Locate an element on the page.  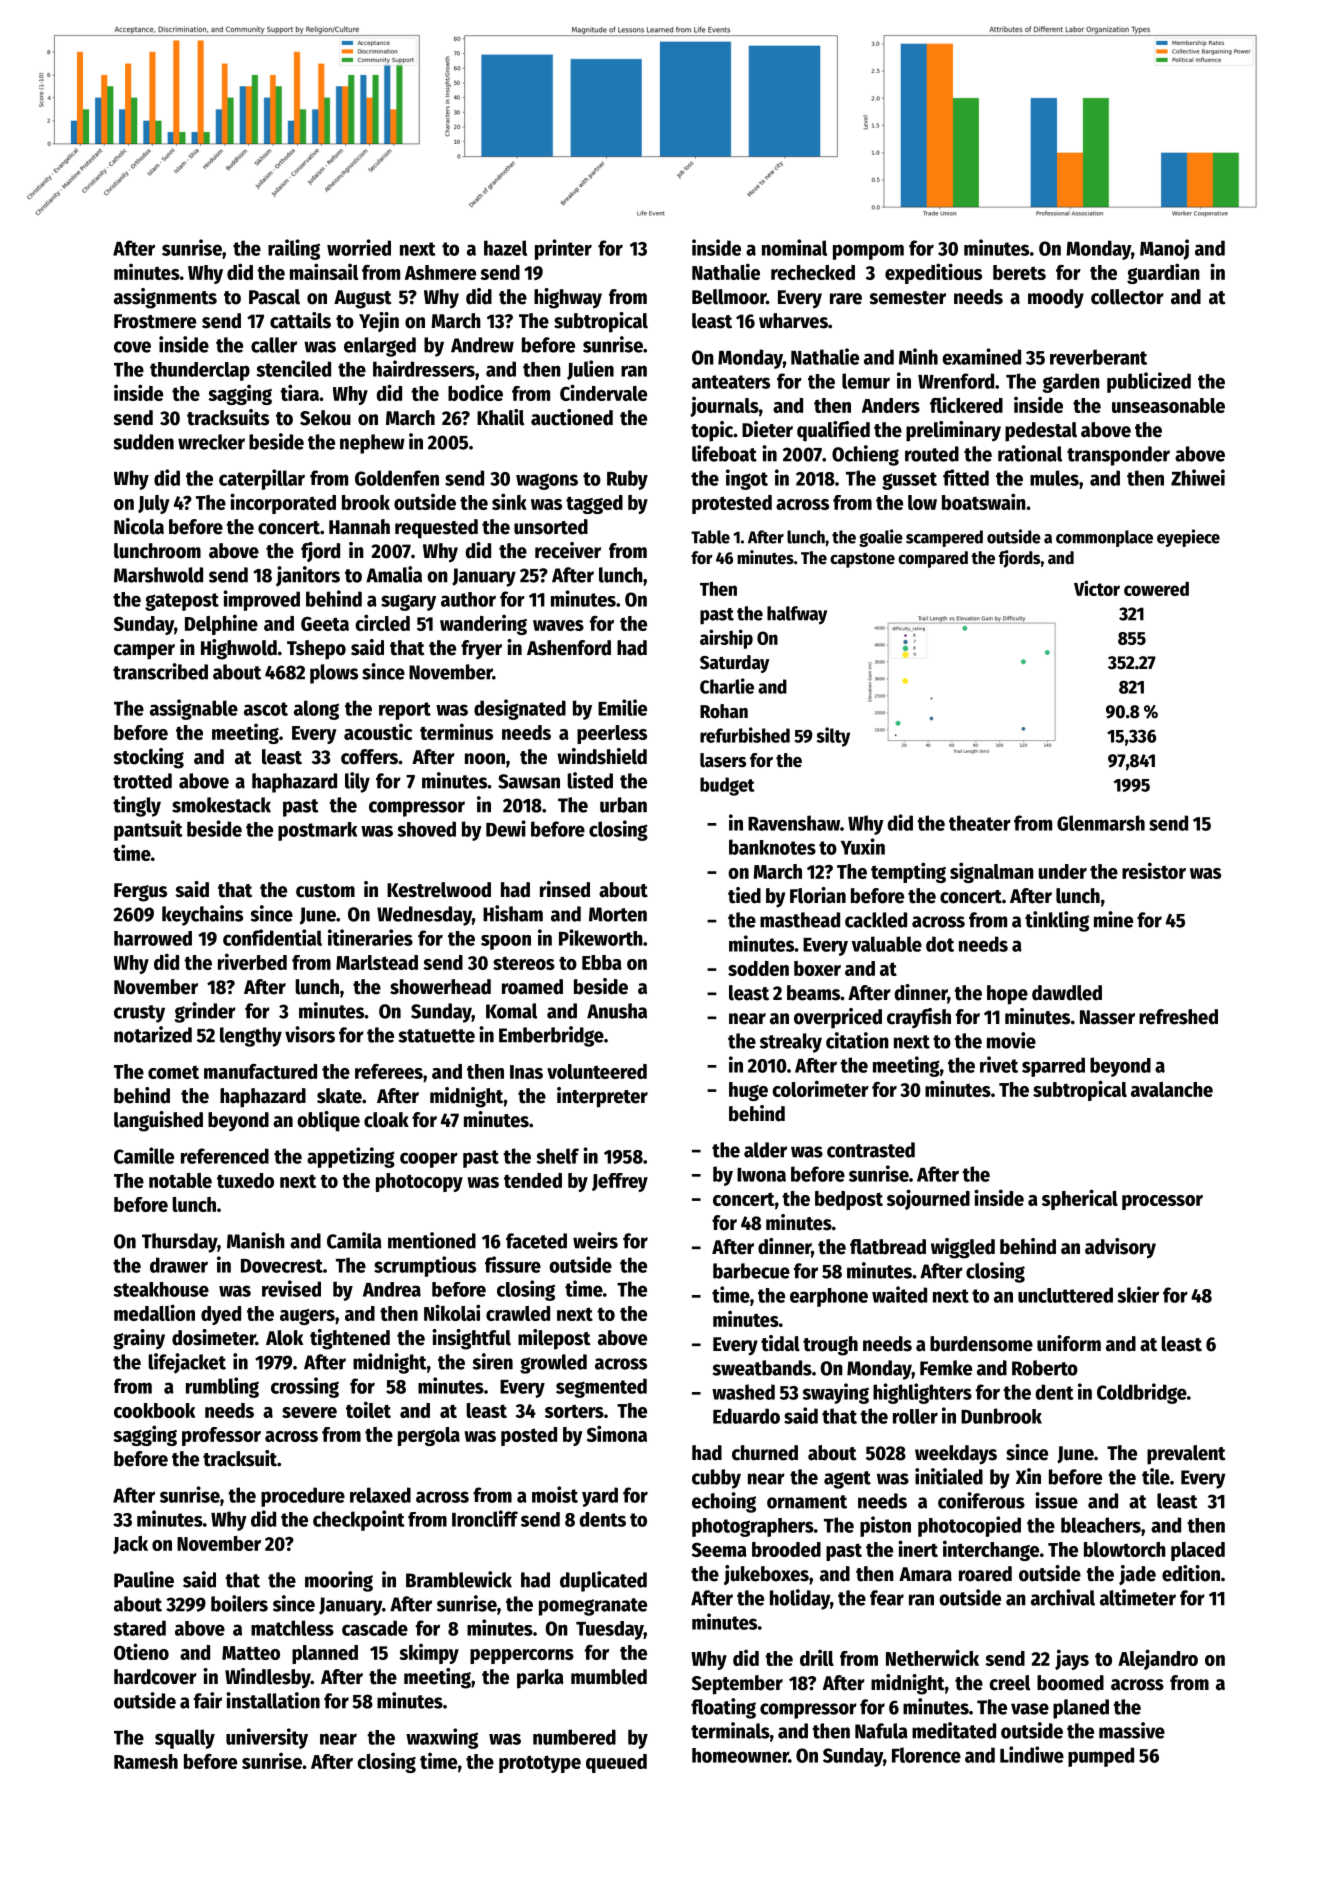
Frostmere is located at coordinates (155, 321).
